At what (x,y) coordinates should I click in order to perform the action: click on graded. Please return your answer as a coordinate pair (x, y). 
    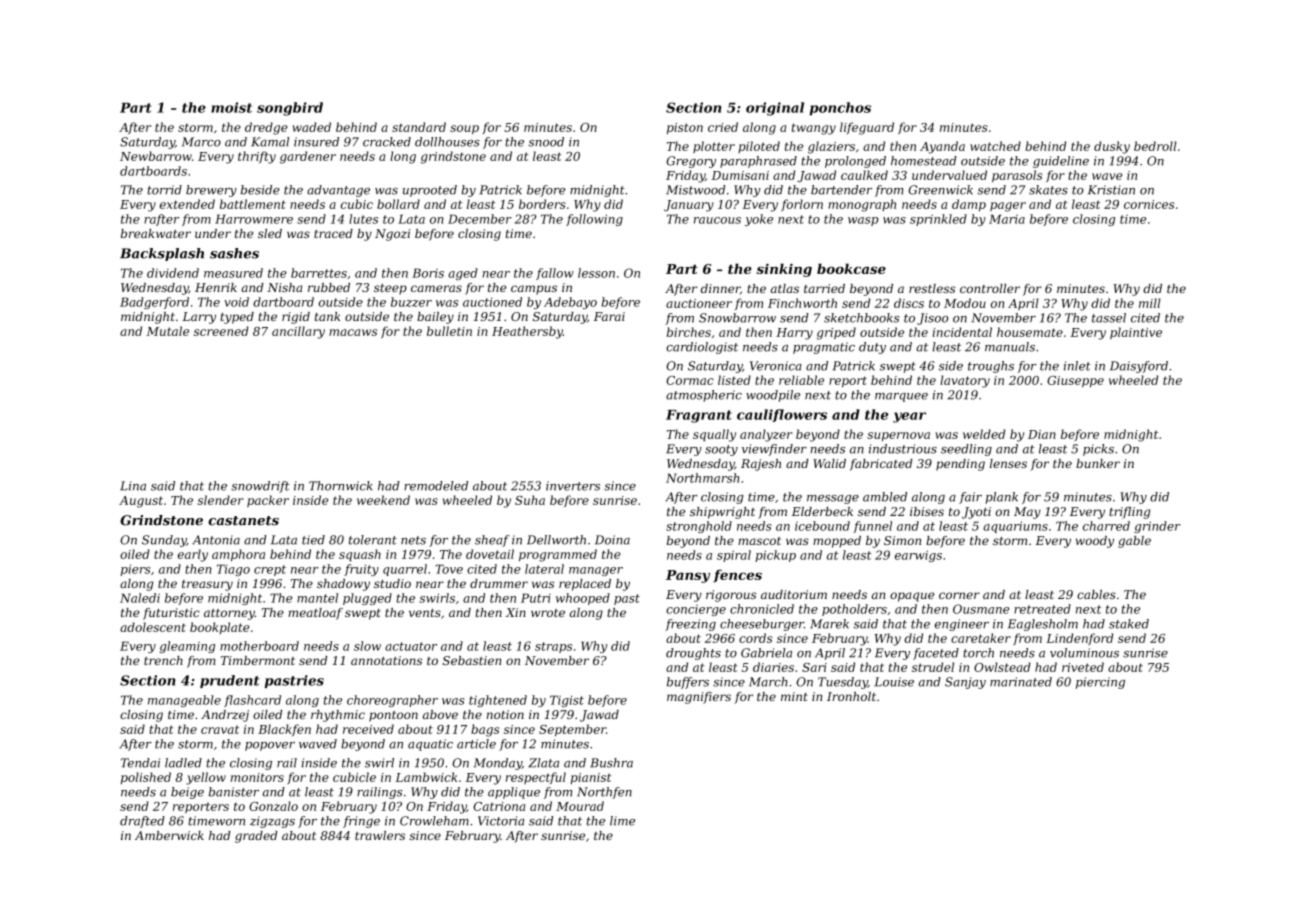
    Looking at the image, I should click on (256, 837).
